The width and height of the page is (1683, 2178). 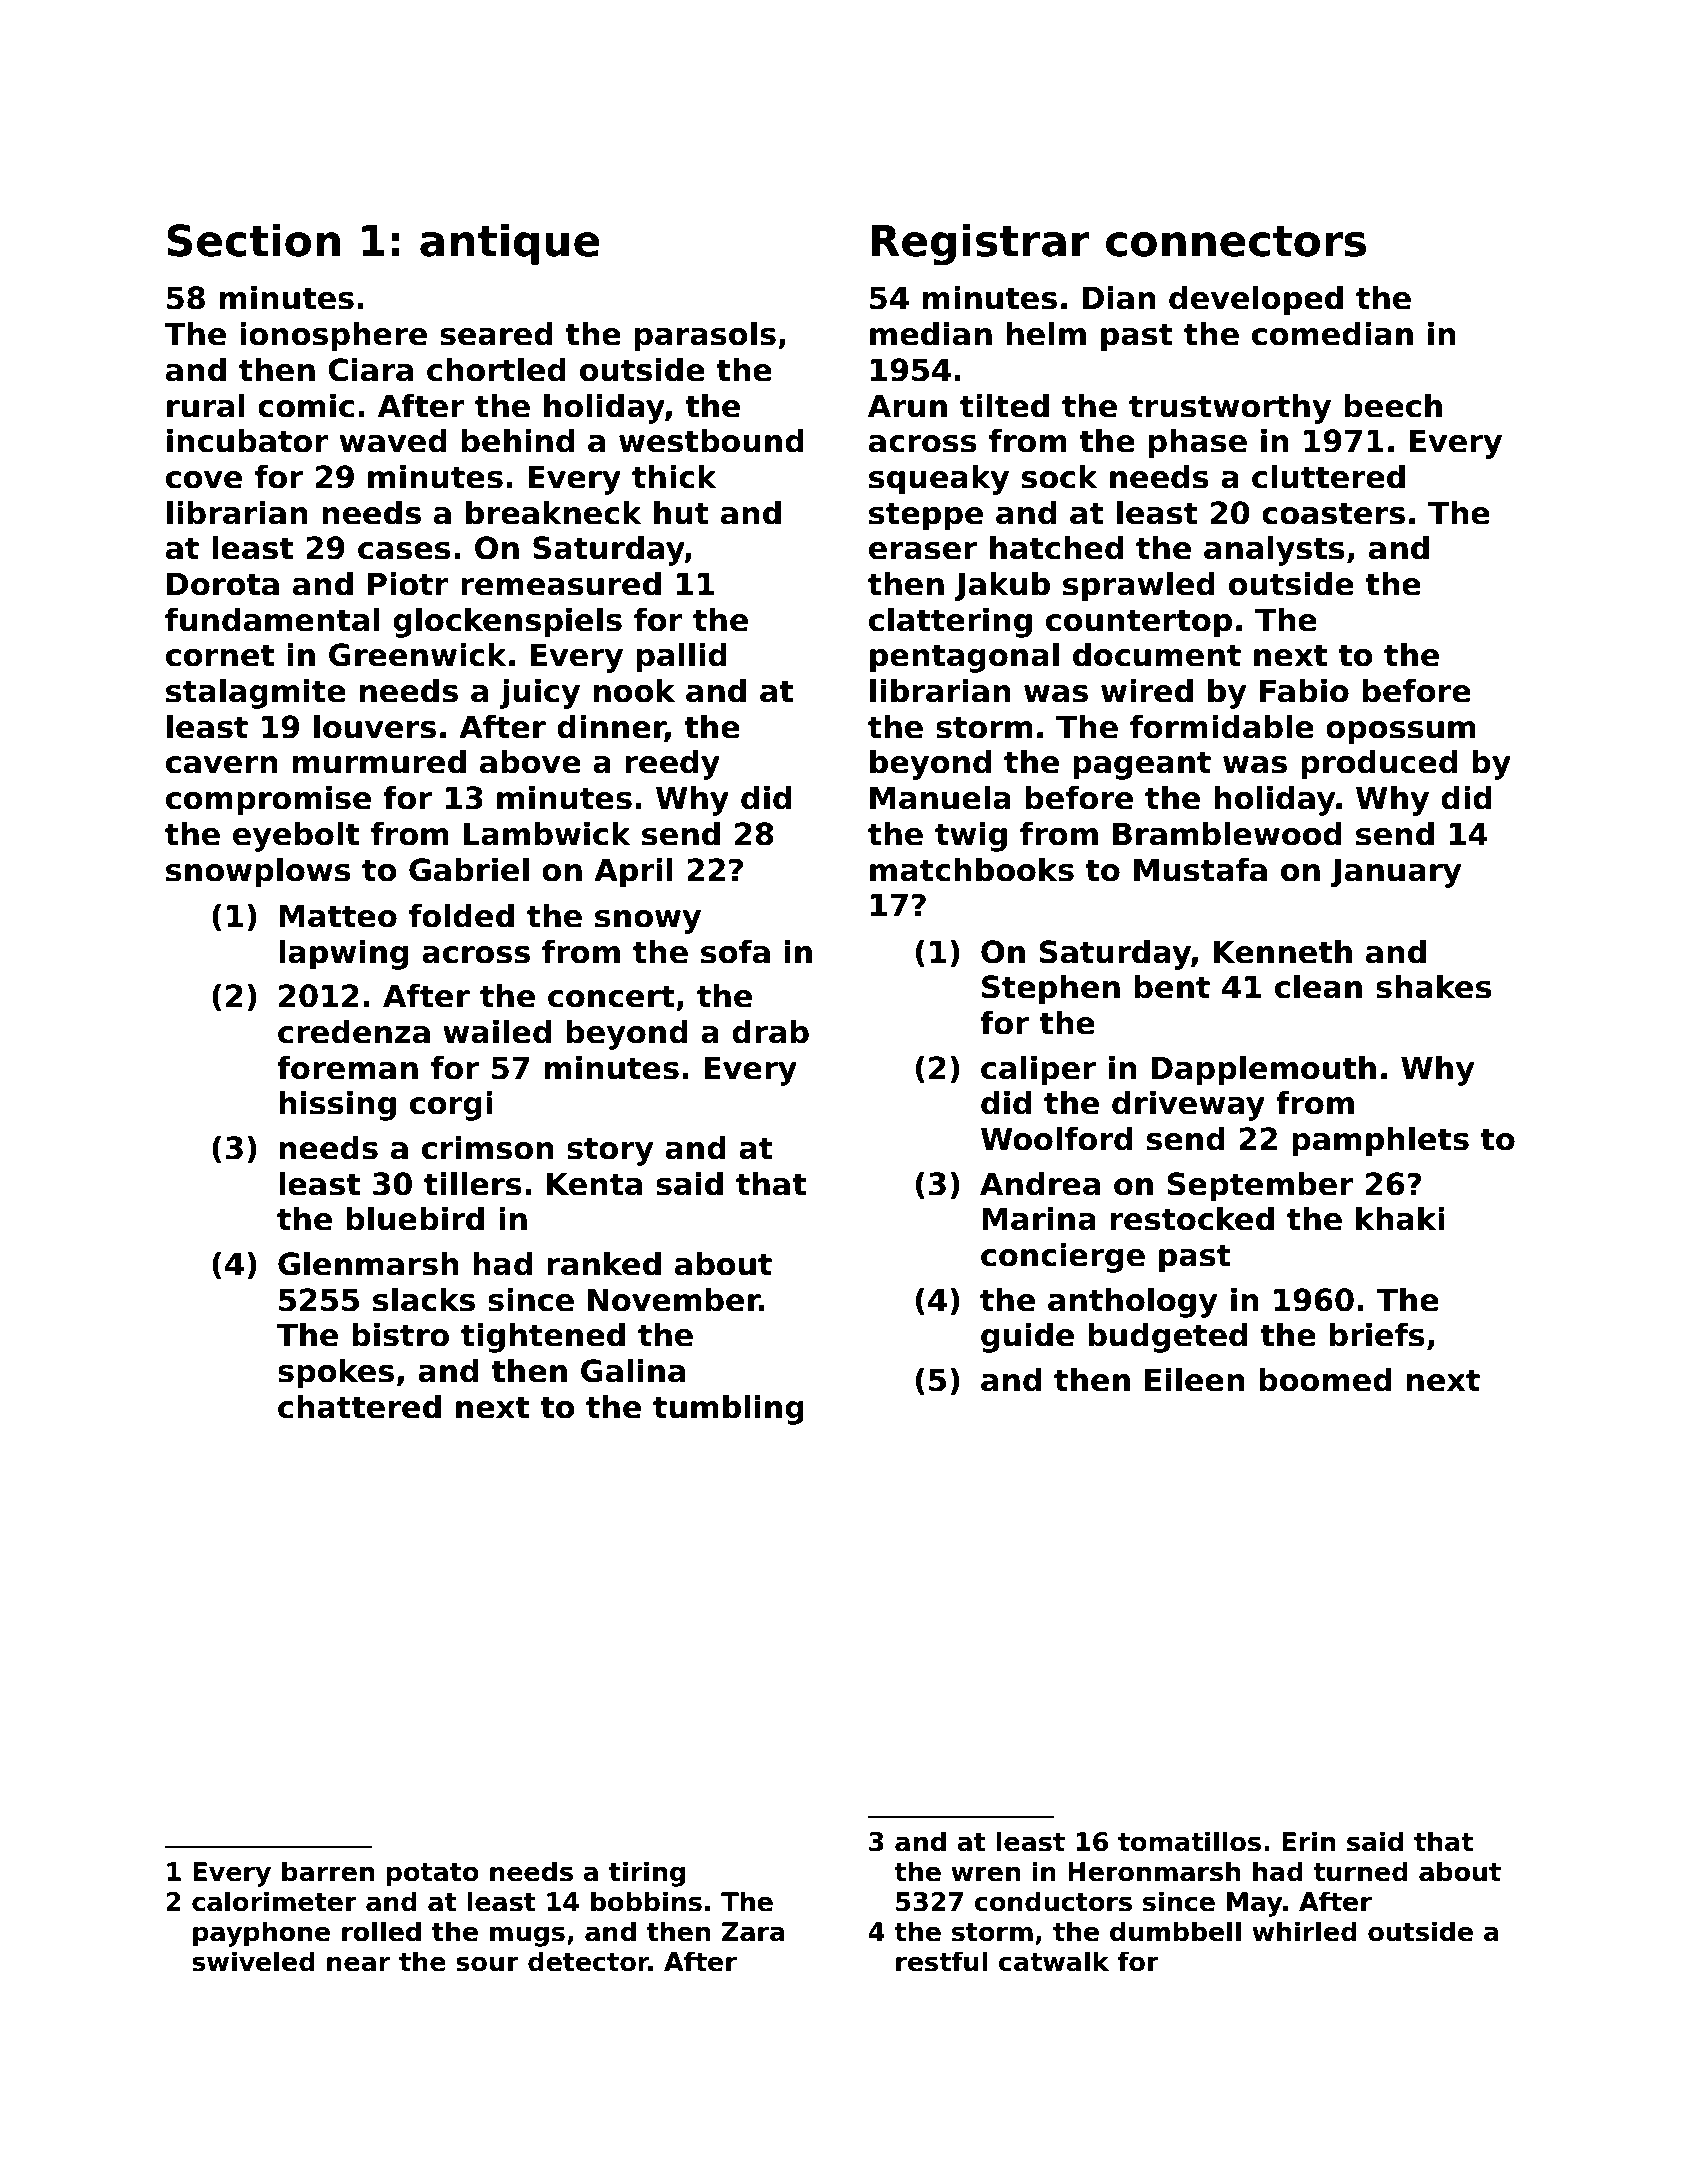 What do you see at coordinates (204, 480) in the page?
I see `cove` at bounding box center [204, 480].
